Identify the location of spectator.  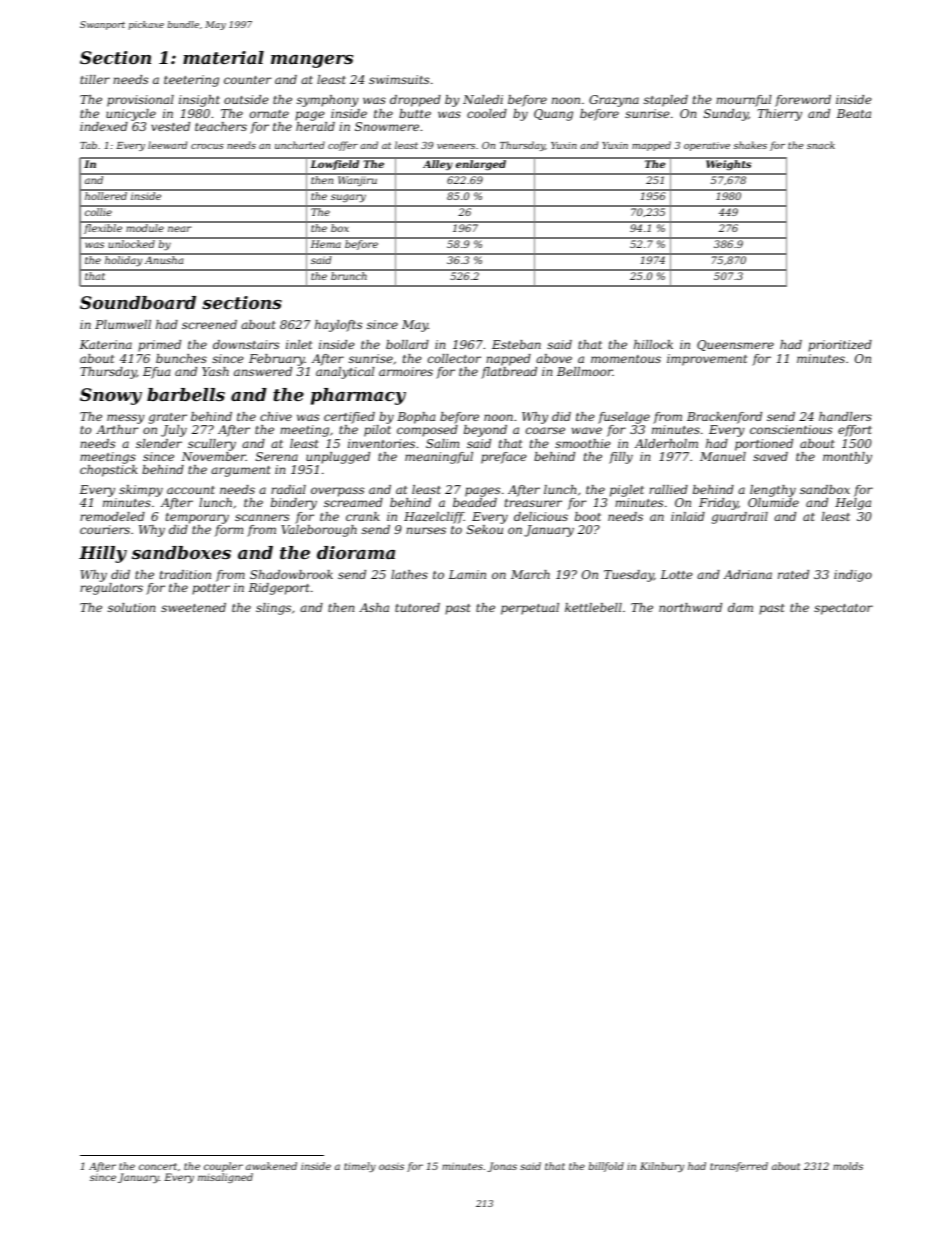
(843, 609).
